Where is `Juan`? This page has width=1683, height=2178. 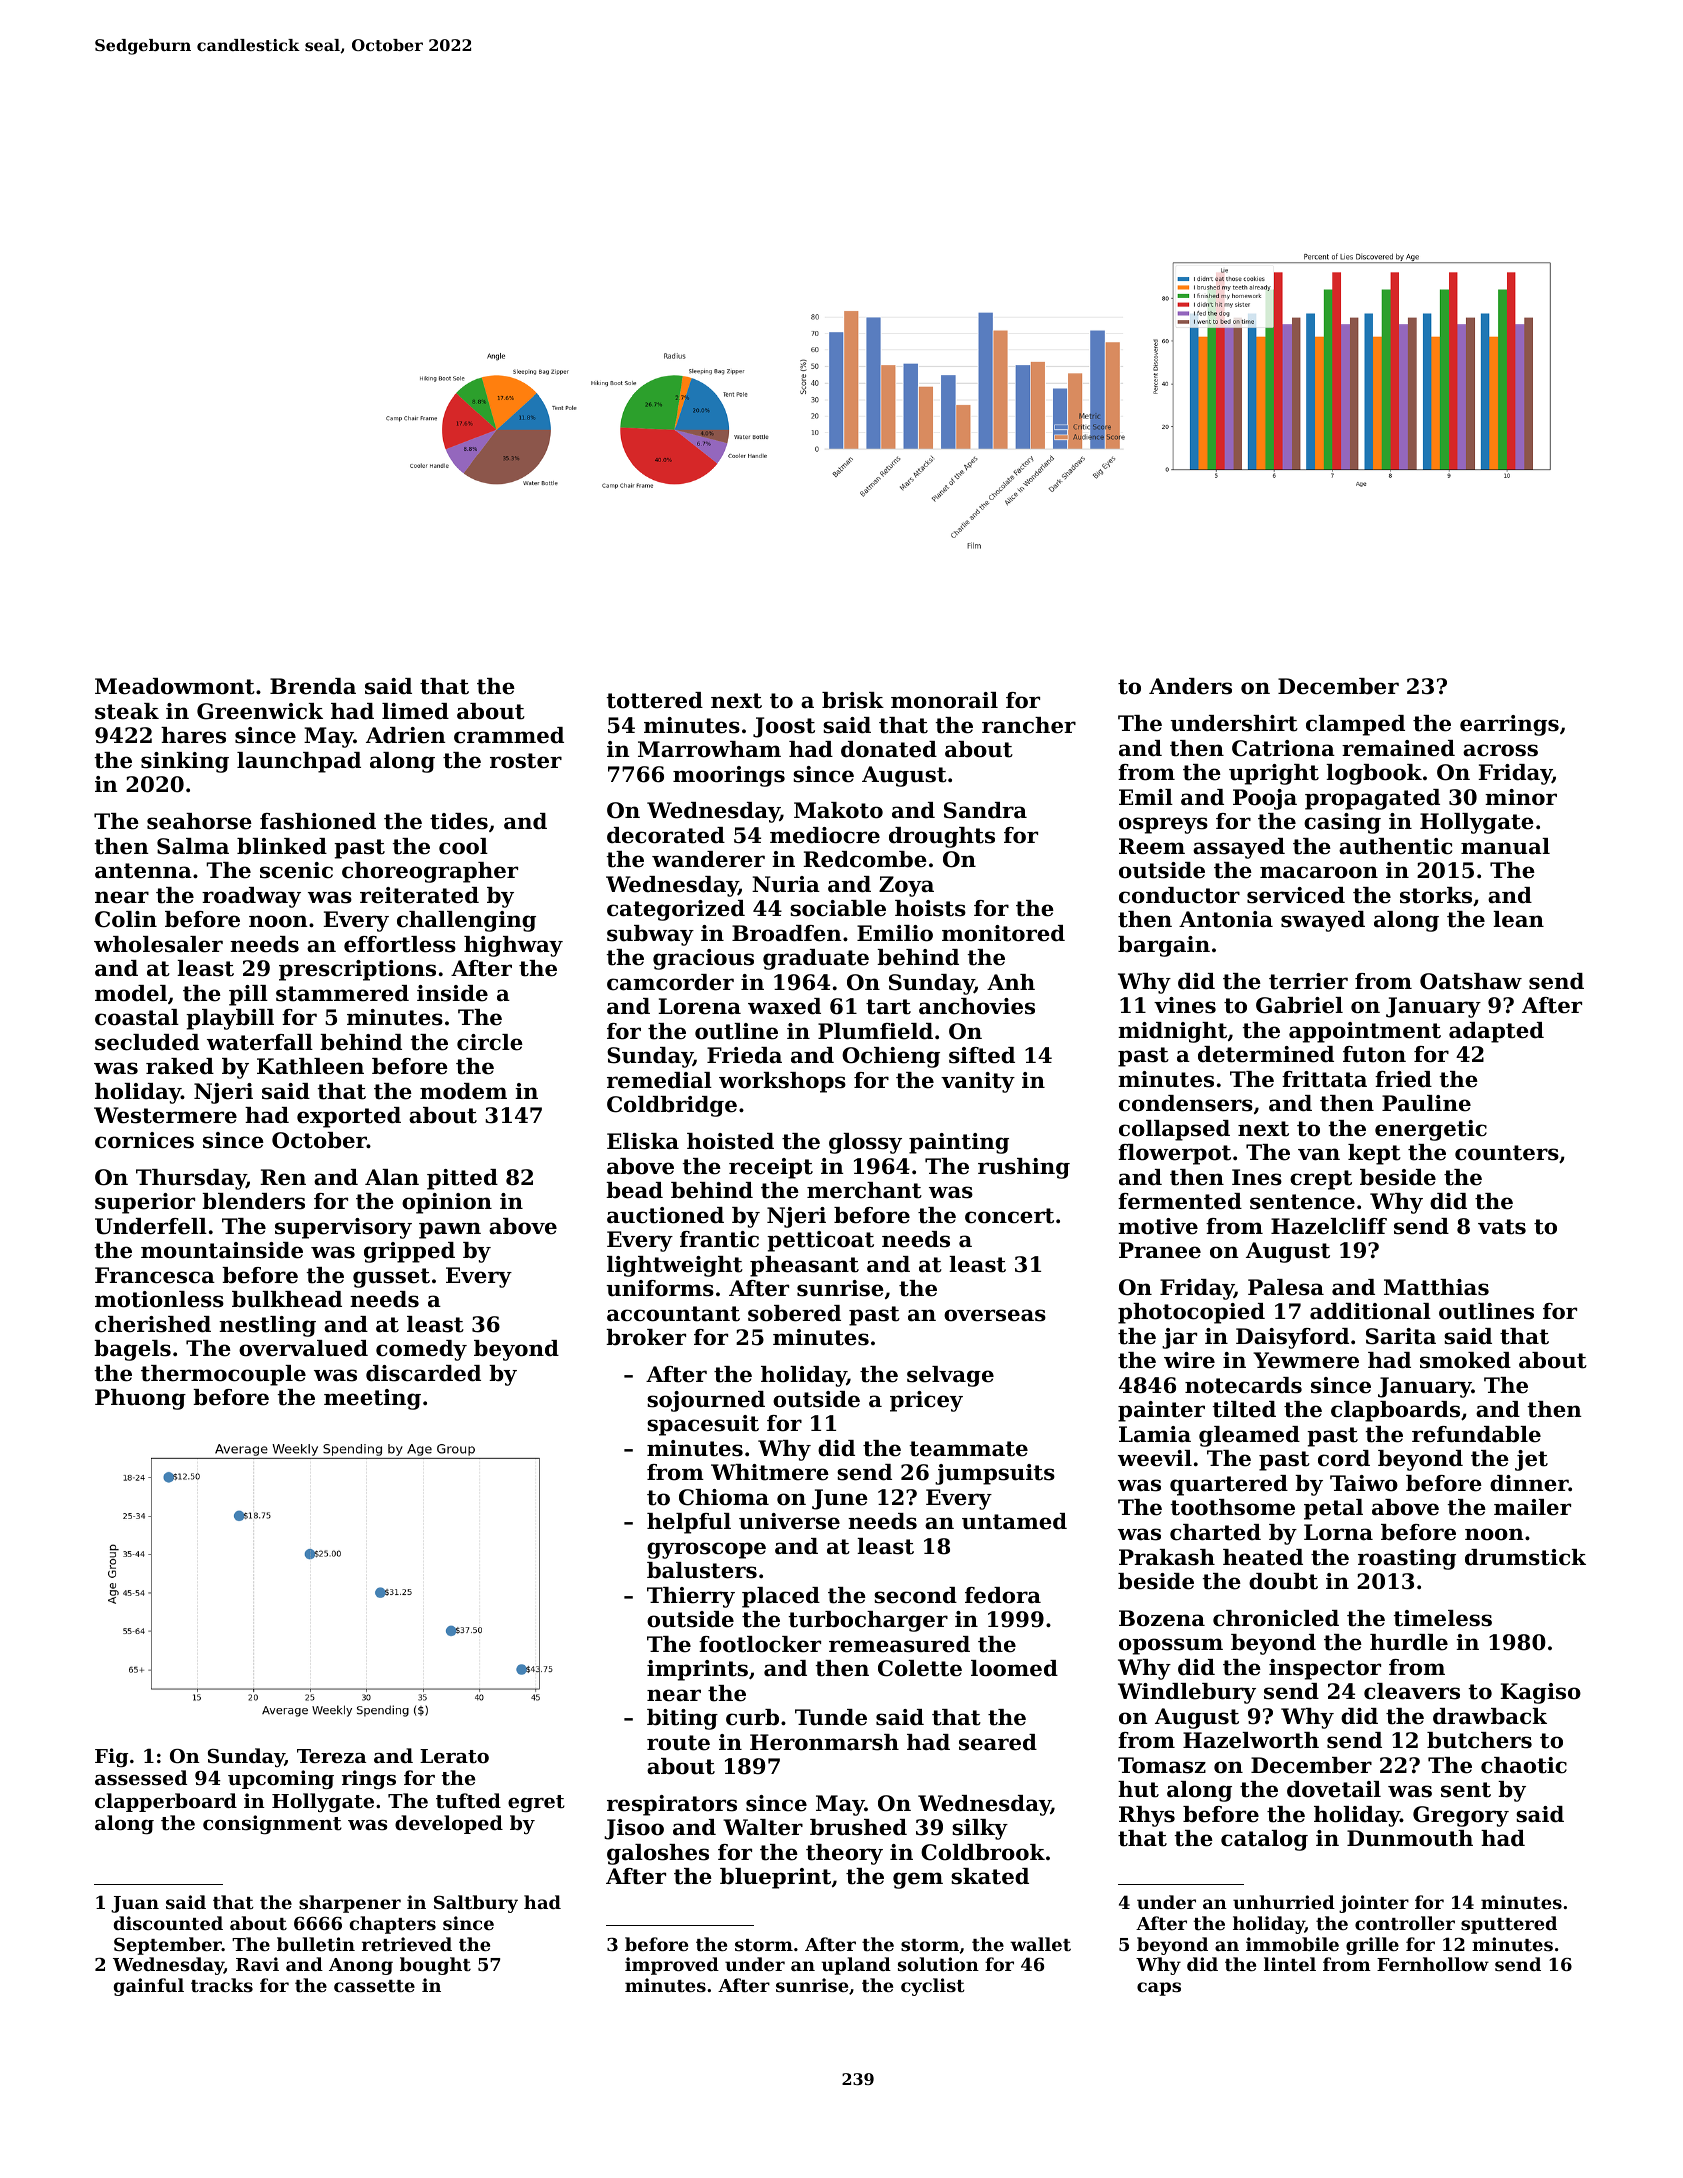 Juan is located at coordinates (135, 1904).
